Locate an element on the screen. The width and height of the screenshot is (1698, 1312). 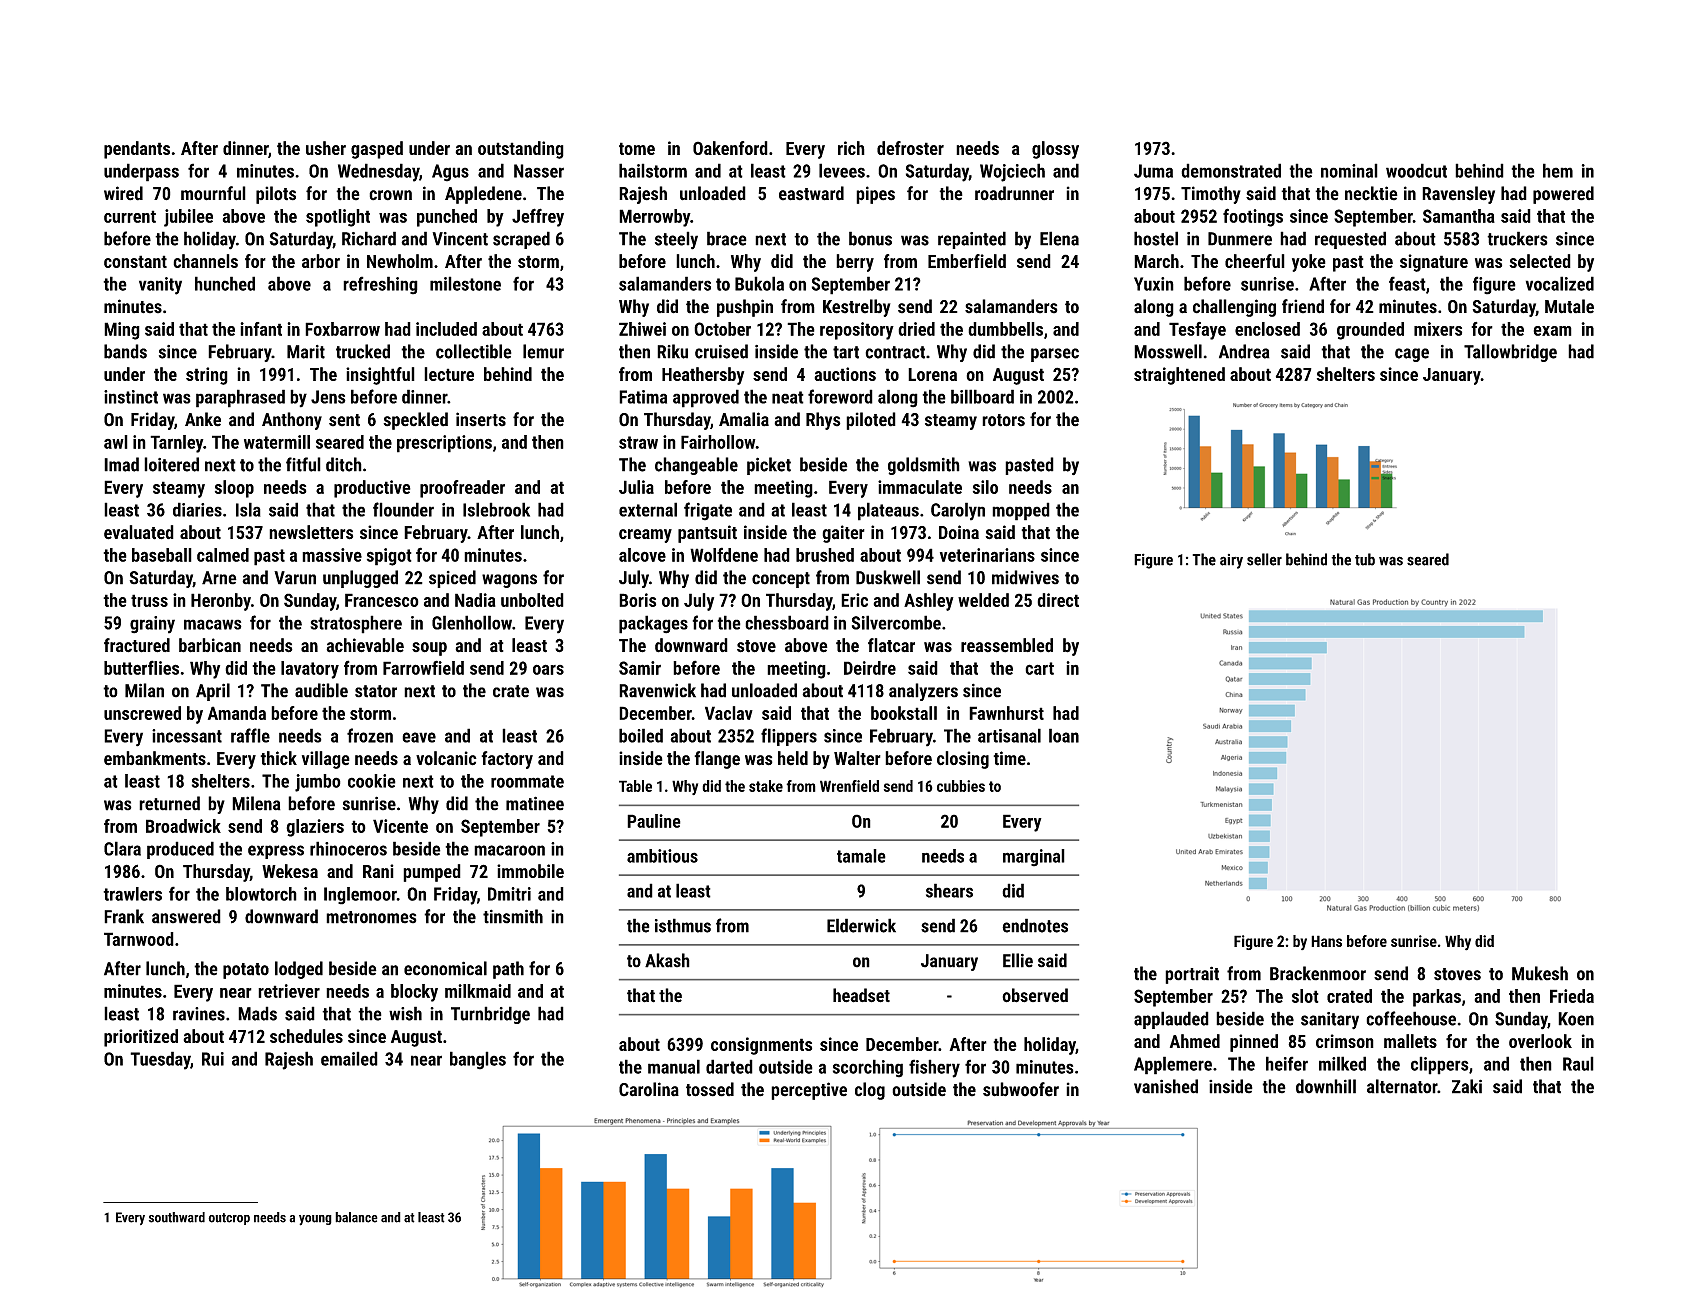
Mukesh is located at coordinates (1540, 973).
